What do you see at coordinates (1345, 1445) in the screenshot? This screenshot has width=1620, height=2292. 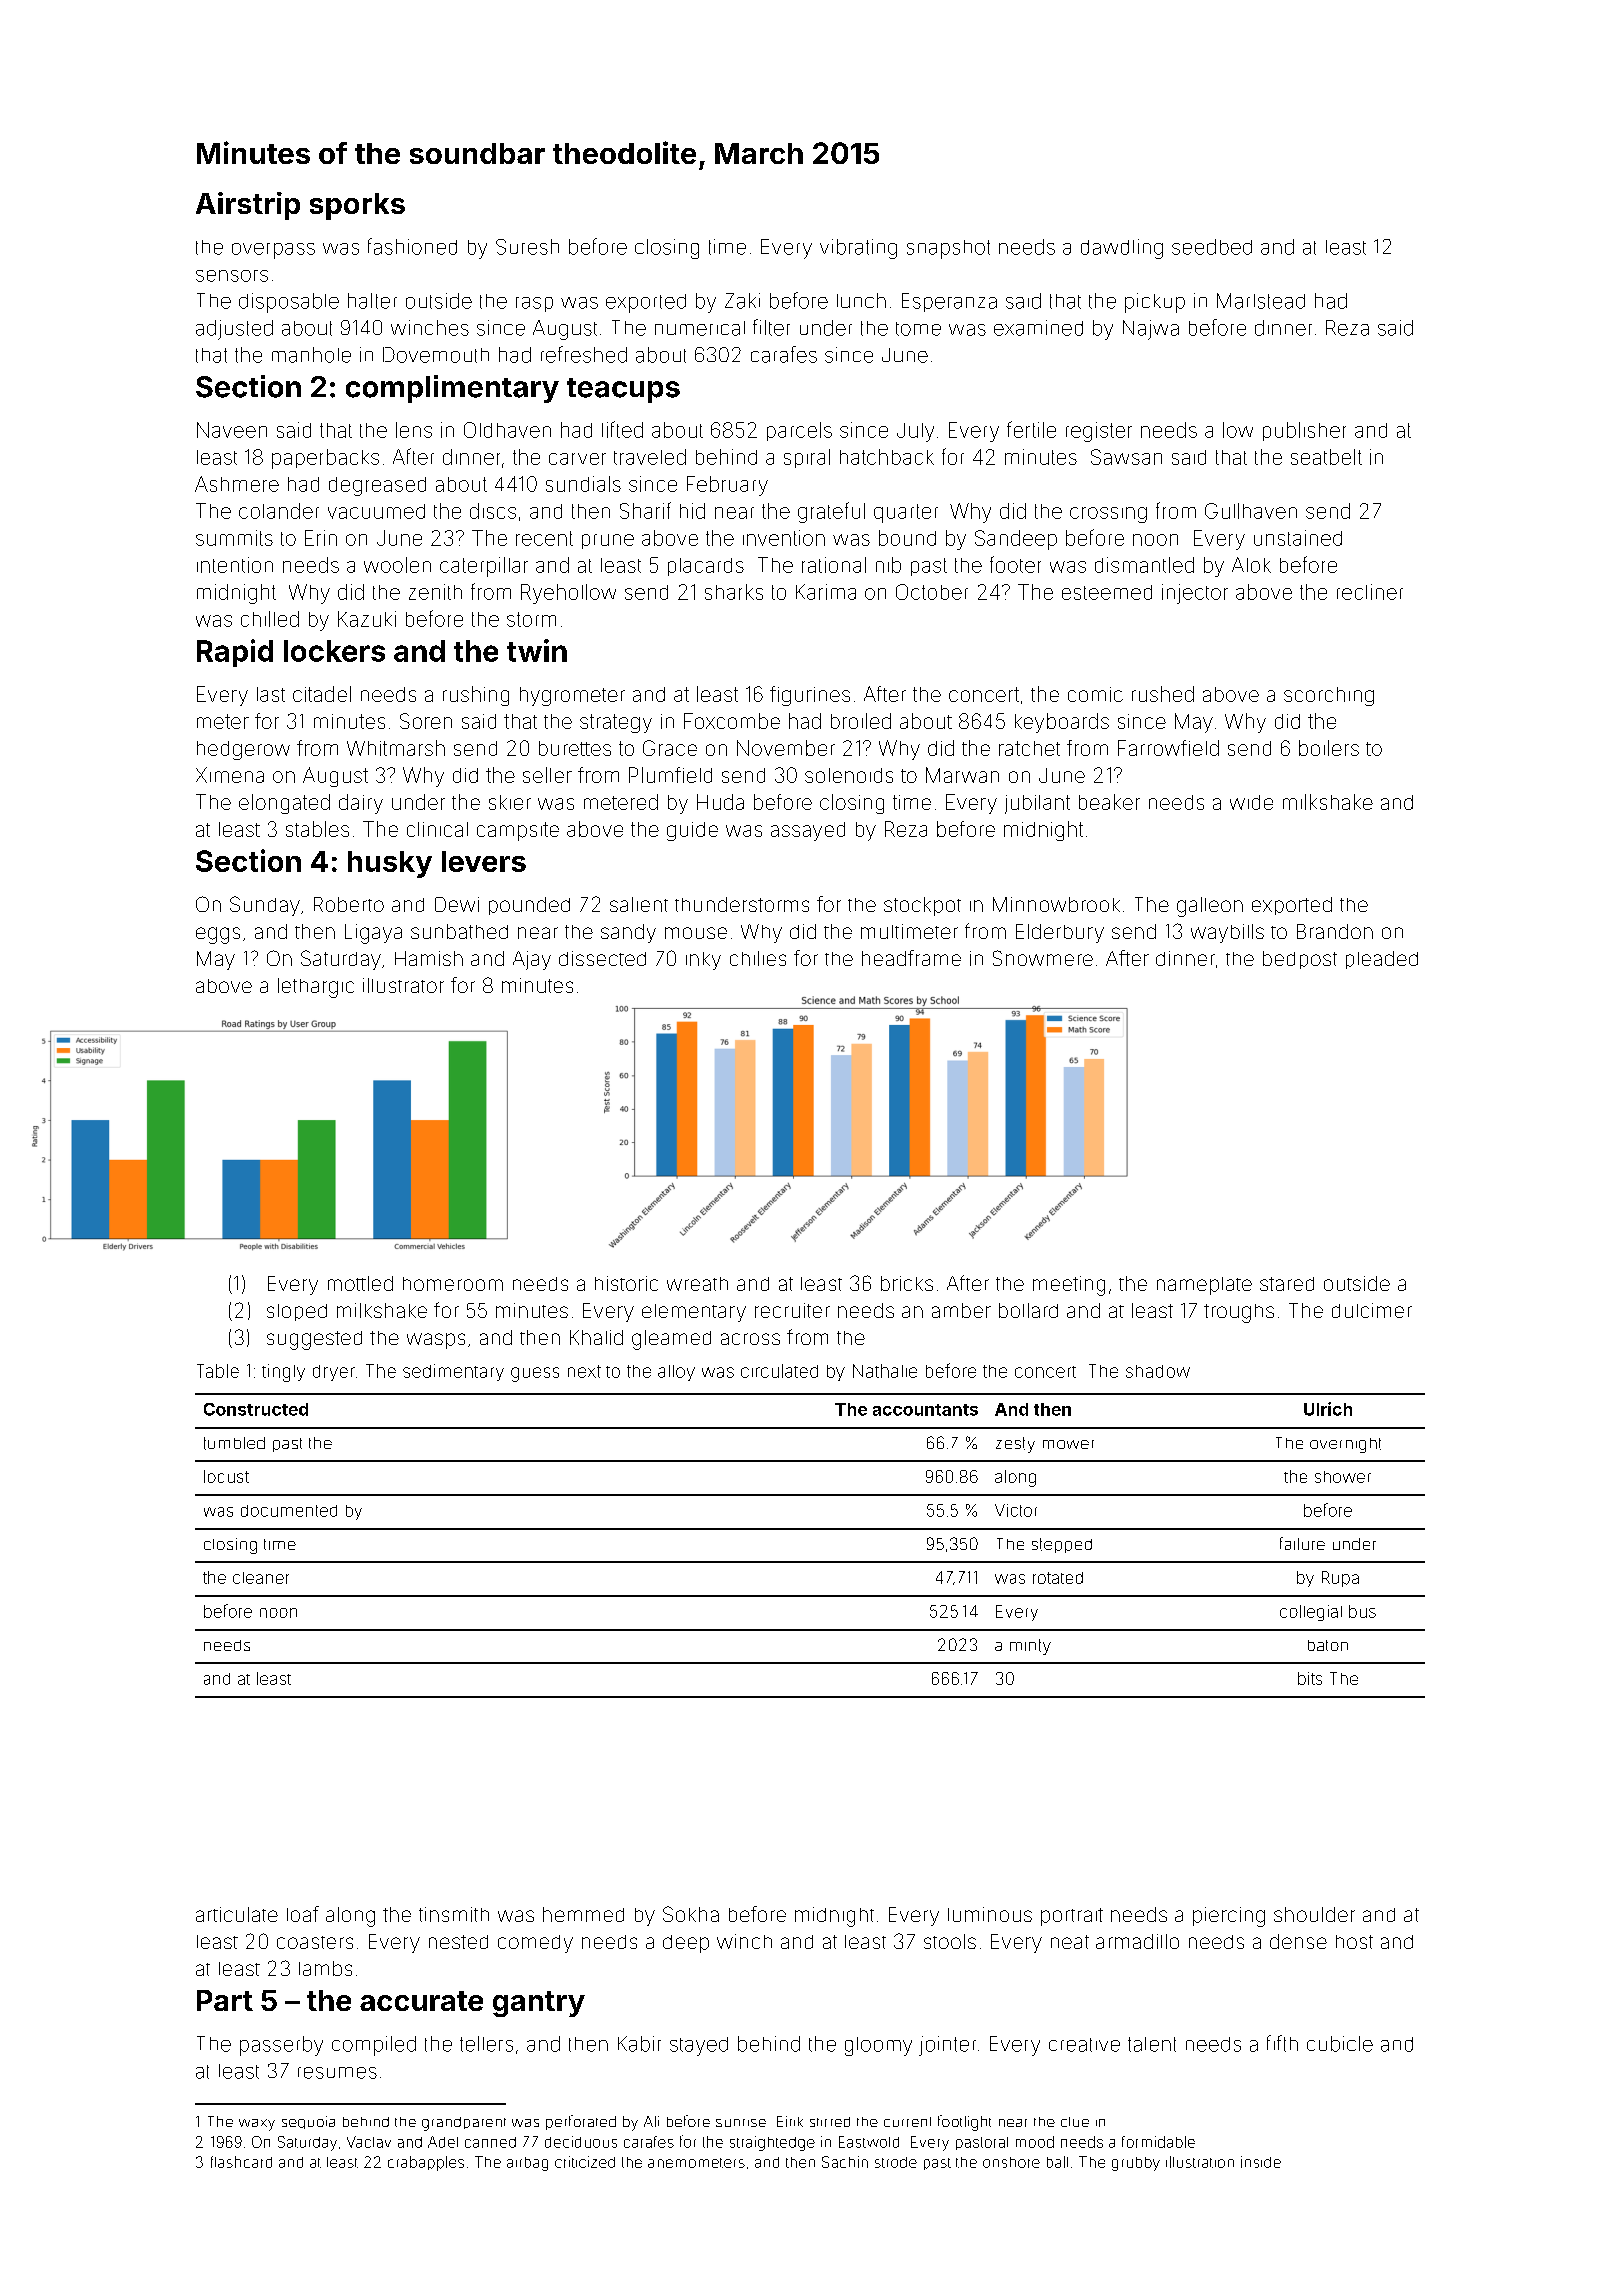 I see `overnight` at bounding box center [1345, 1445].
